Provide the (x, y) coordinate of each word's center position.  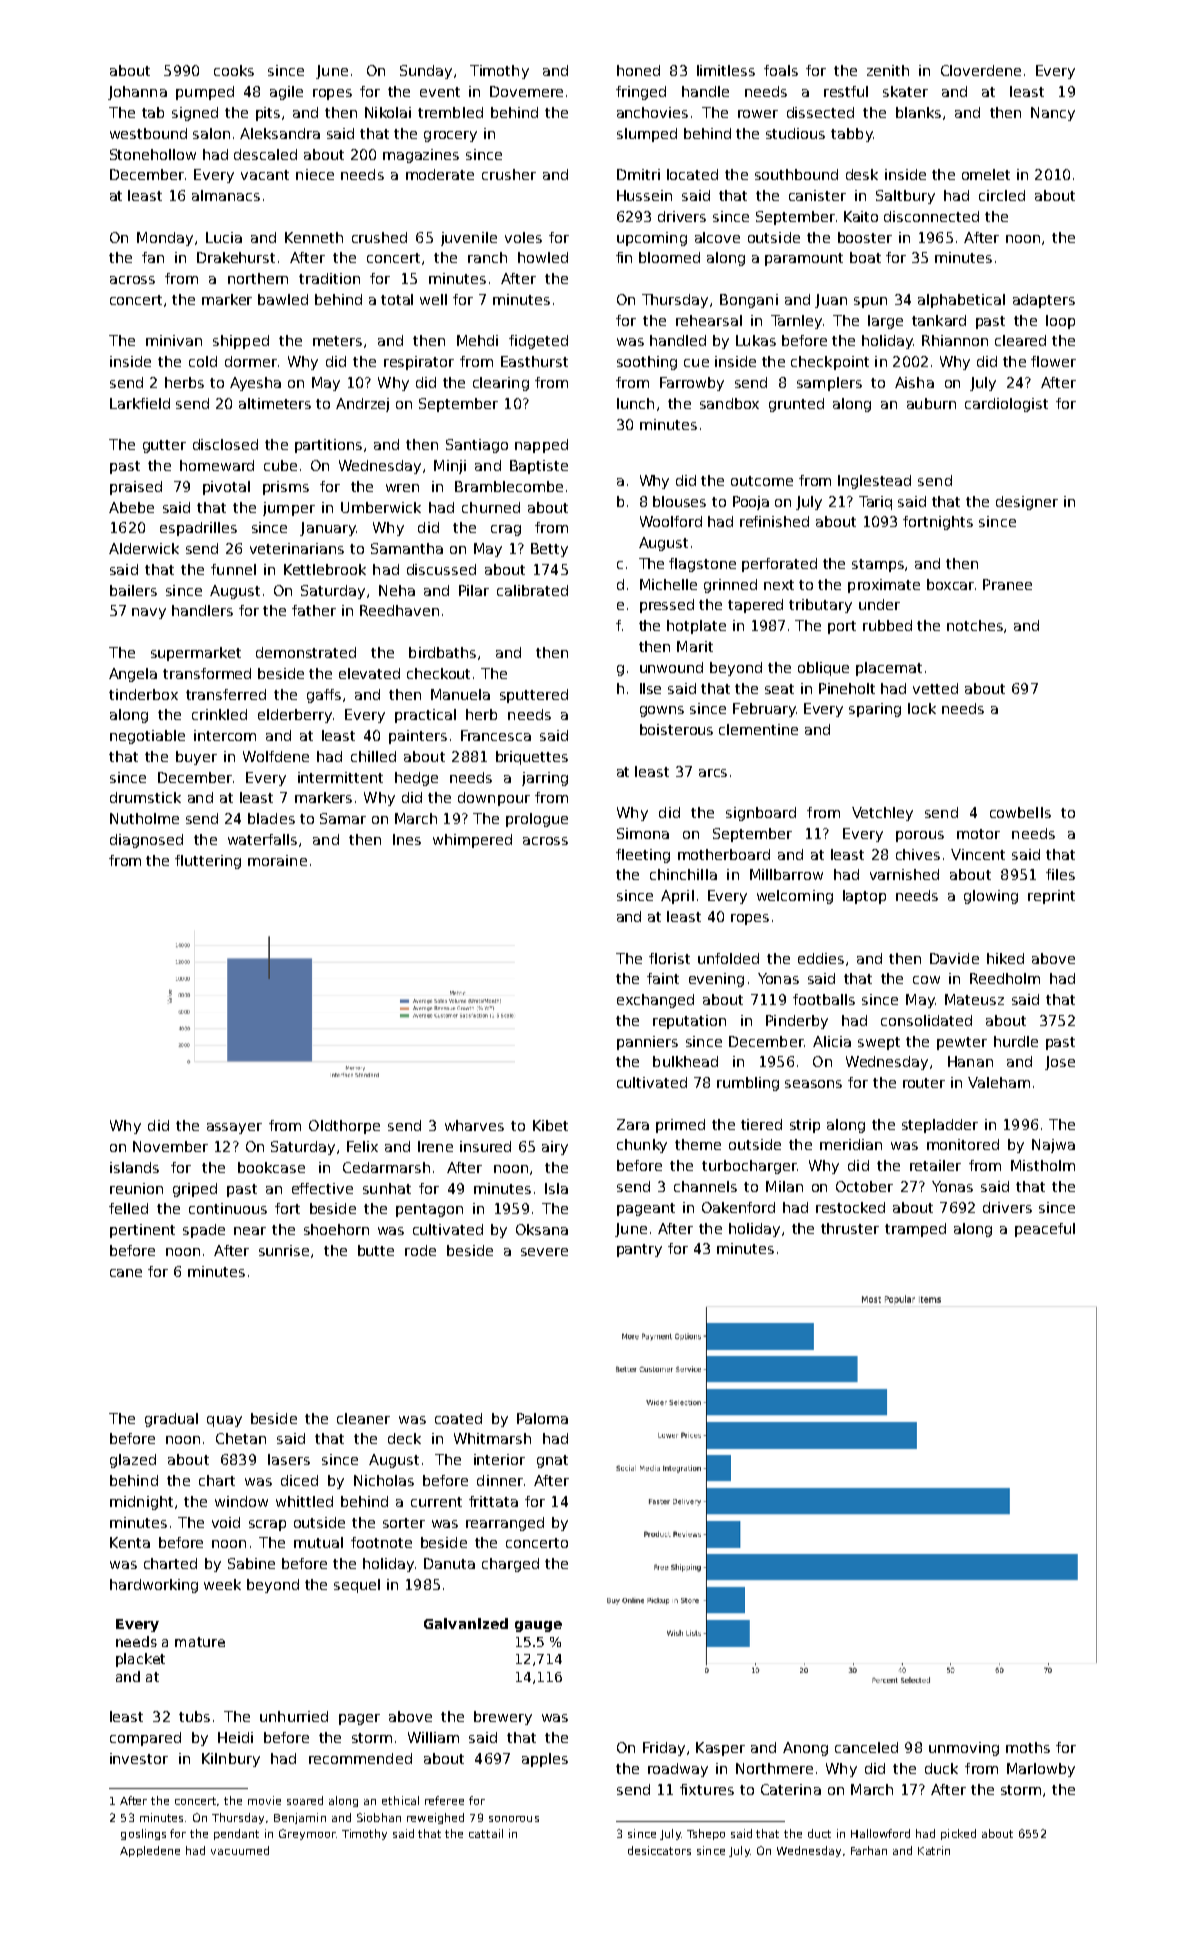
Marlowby (1041, 1770)
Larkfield (140, 403)
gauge (538, 1626)
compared (145, 1739)
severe (544, 1252)
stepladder (940, 1126)
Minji (450, 467)
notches (975, 625)
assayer (234, 1128)
